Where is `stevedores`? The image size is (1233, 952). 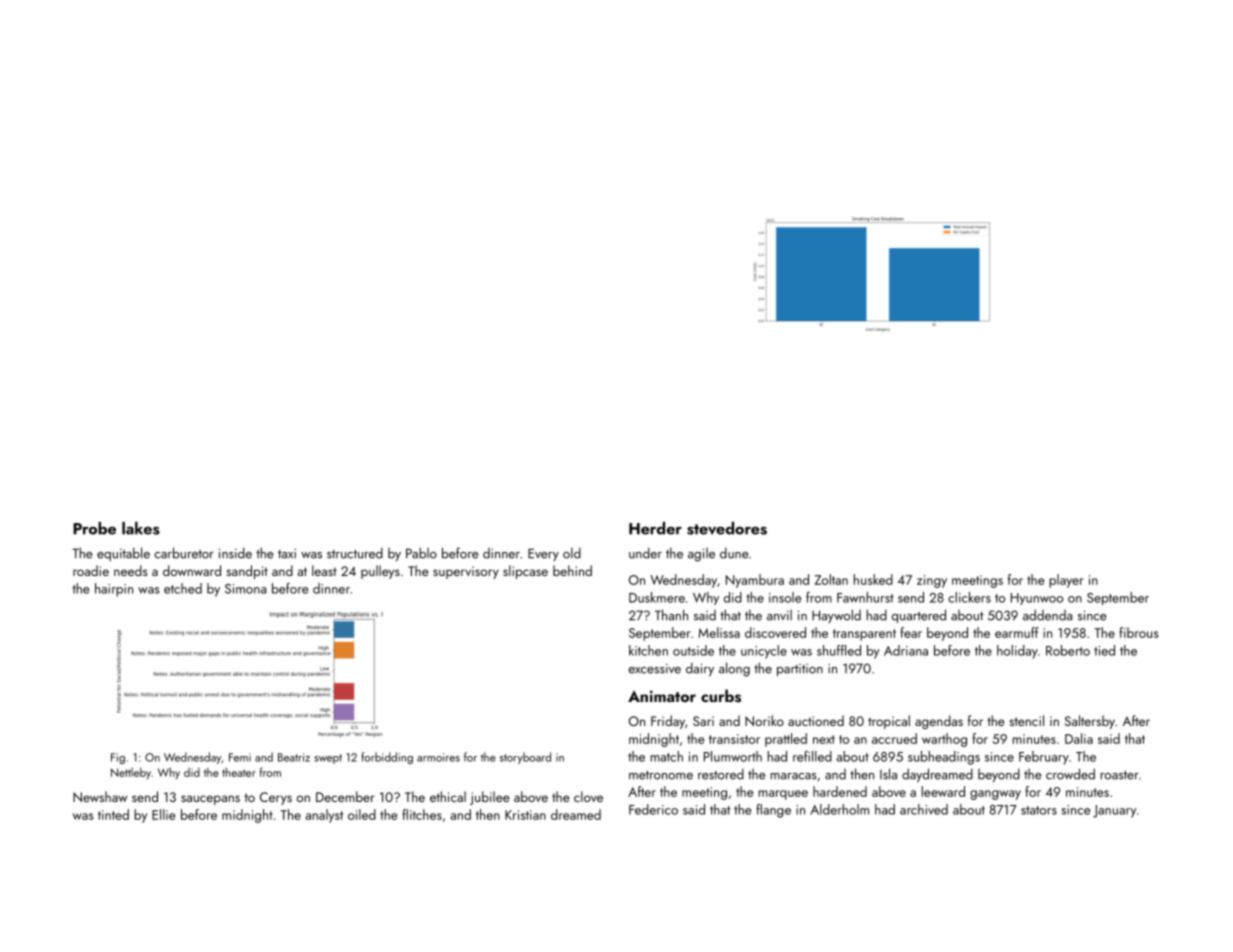 stevedores is located at coordinates (727, 528).
